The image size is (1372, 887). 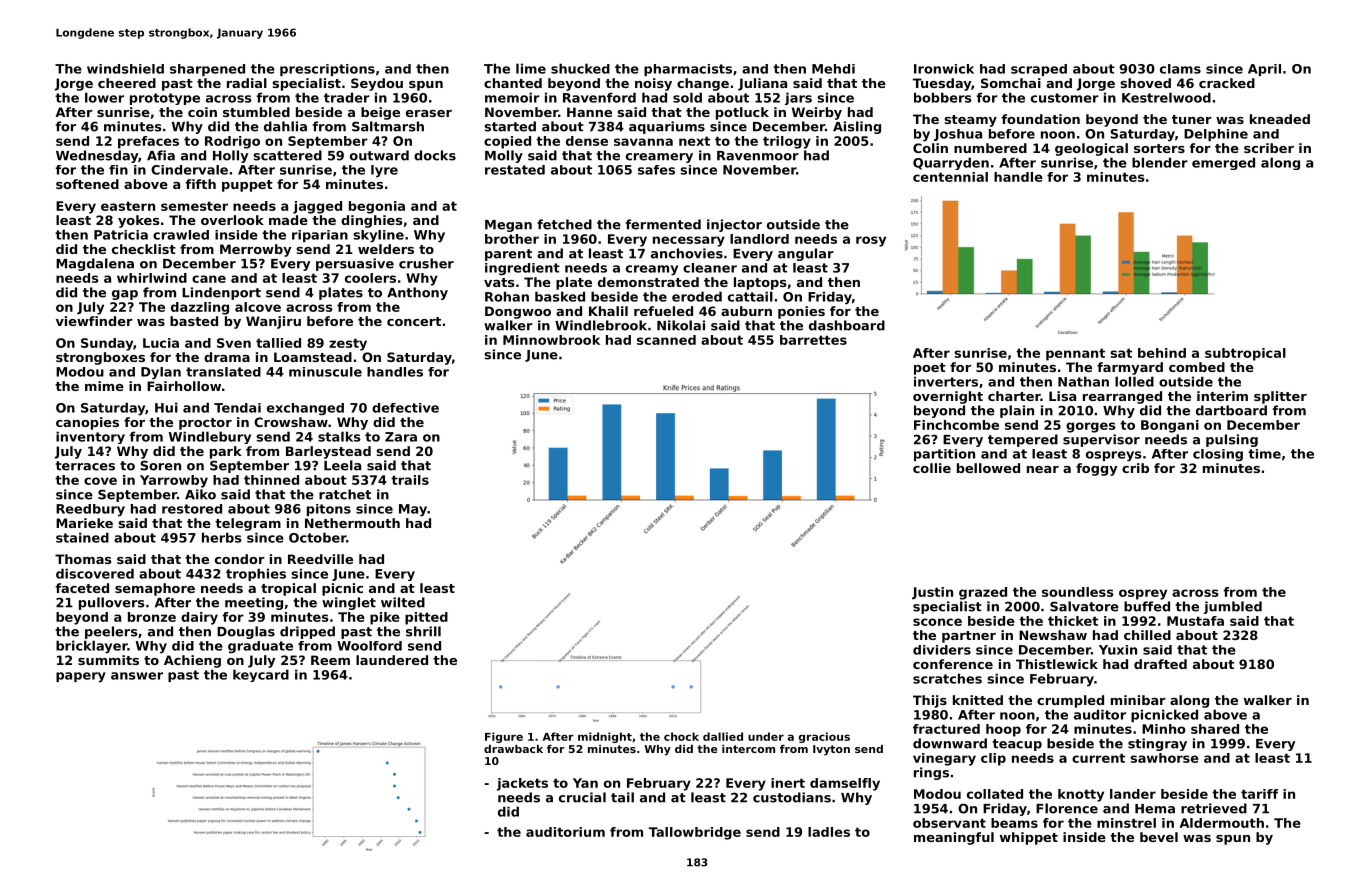 I want to click on crucial, so click(x=582, y=797).
